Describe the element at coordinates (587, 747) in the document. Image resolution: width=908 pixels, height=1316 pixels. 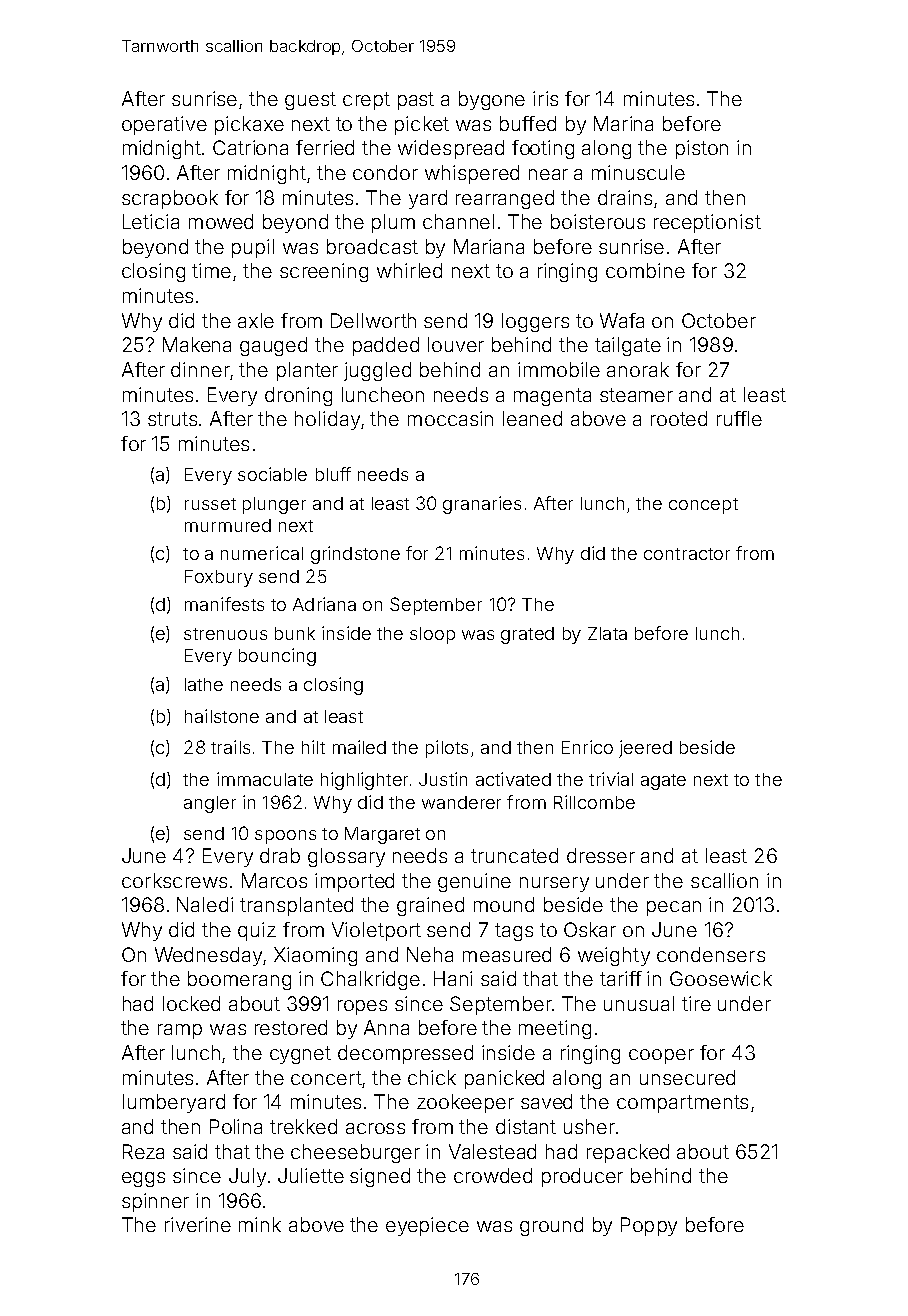
I see `Enrico` at that location.
